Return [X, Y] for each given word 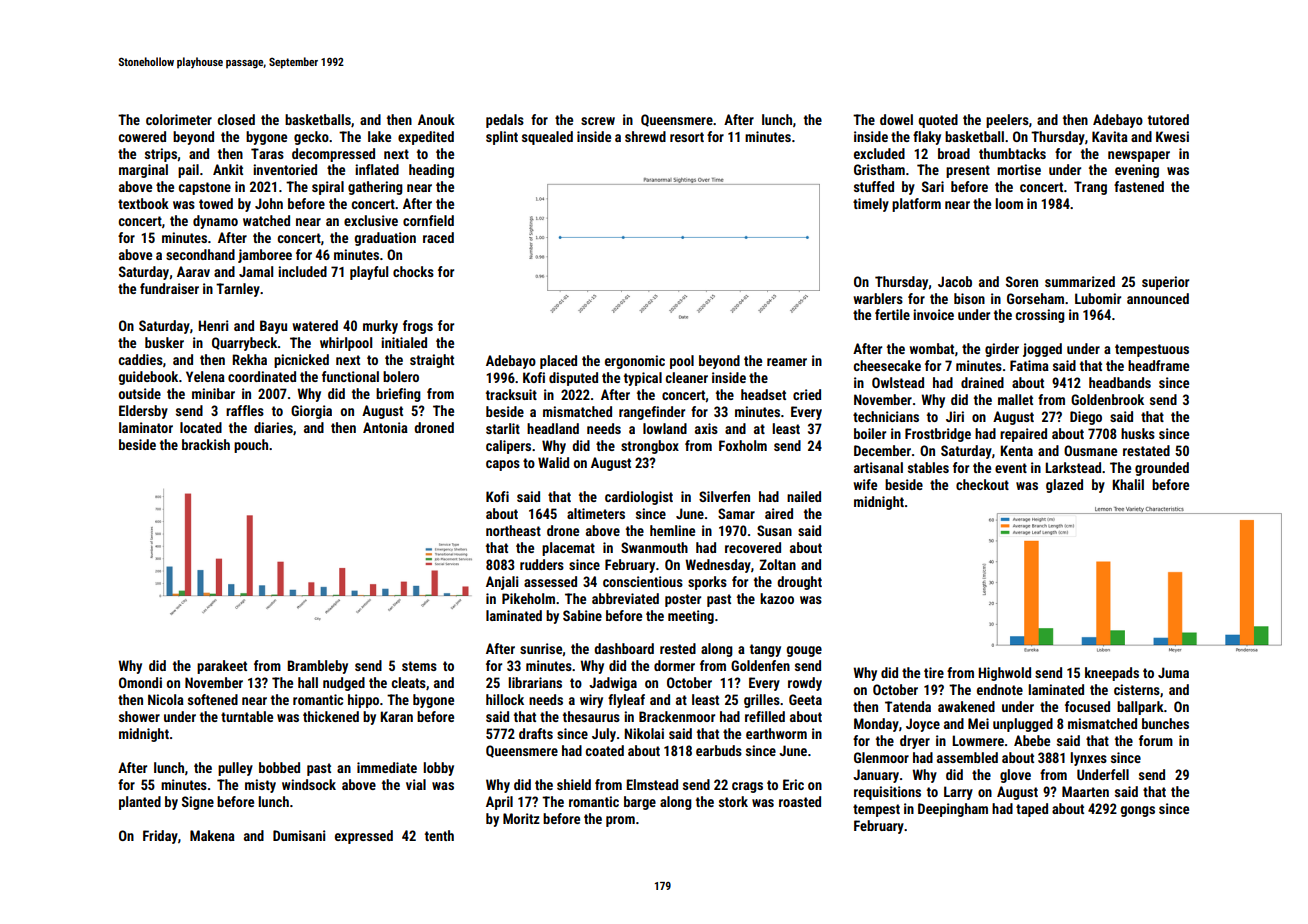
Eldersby [143, 412]
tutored [1168, 119]
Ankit [228, 169]
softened [213, 699]
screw [598, 121]
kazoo [777, 598]
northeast [513, 530]
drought [799, 583]
